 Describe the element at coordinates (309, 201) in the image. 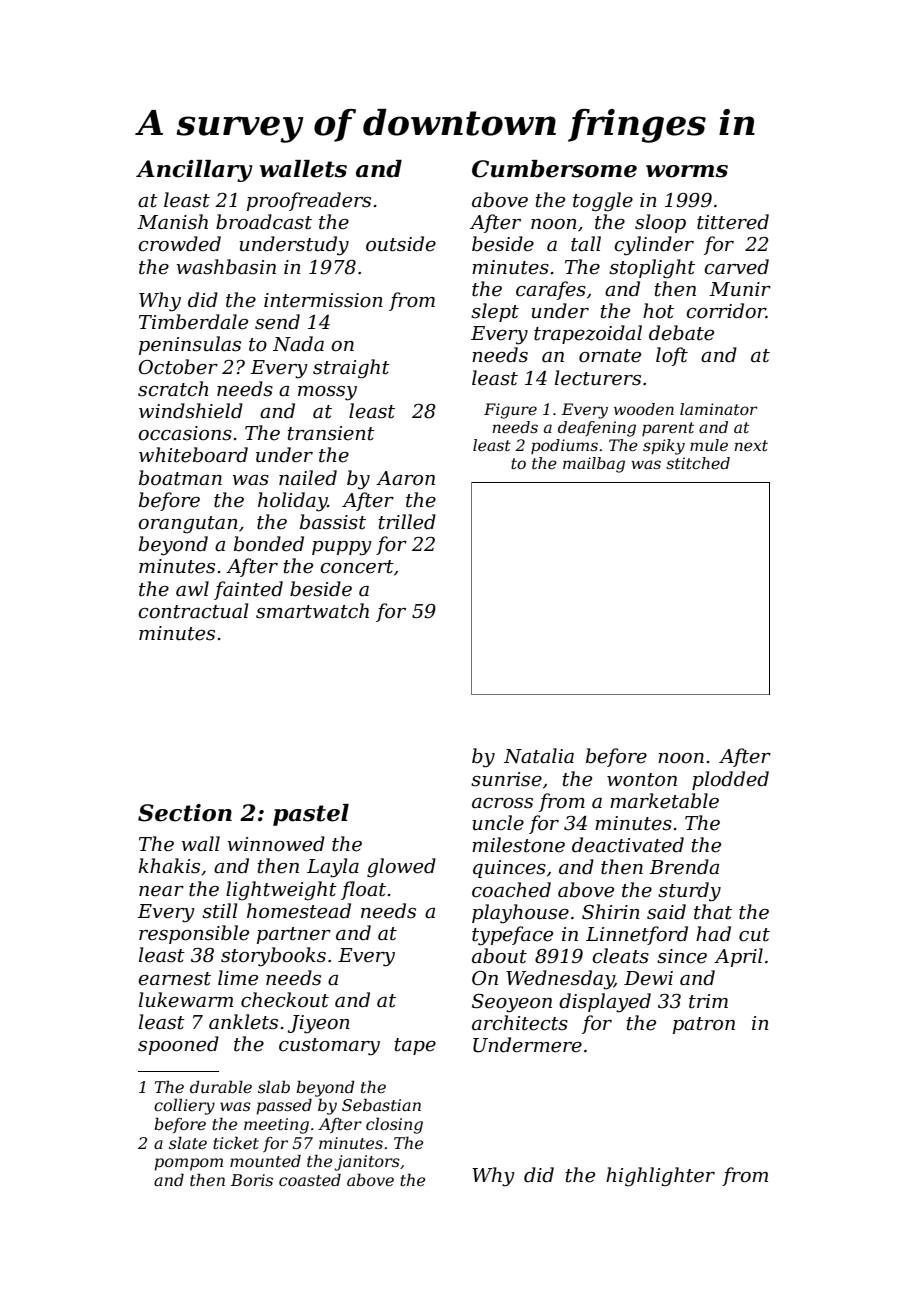

I see `proofreaders` at that location.
